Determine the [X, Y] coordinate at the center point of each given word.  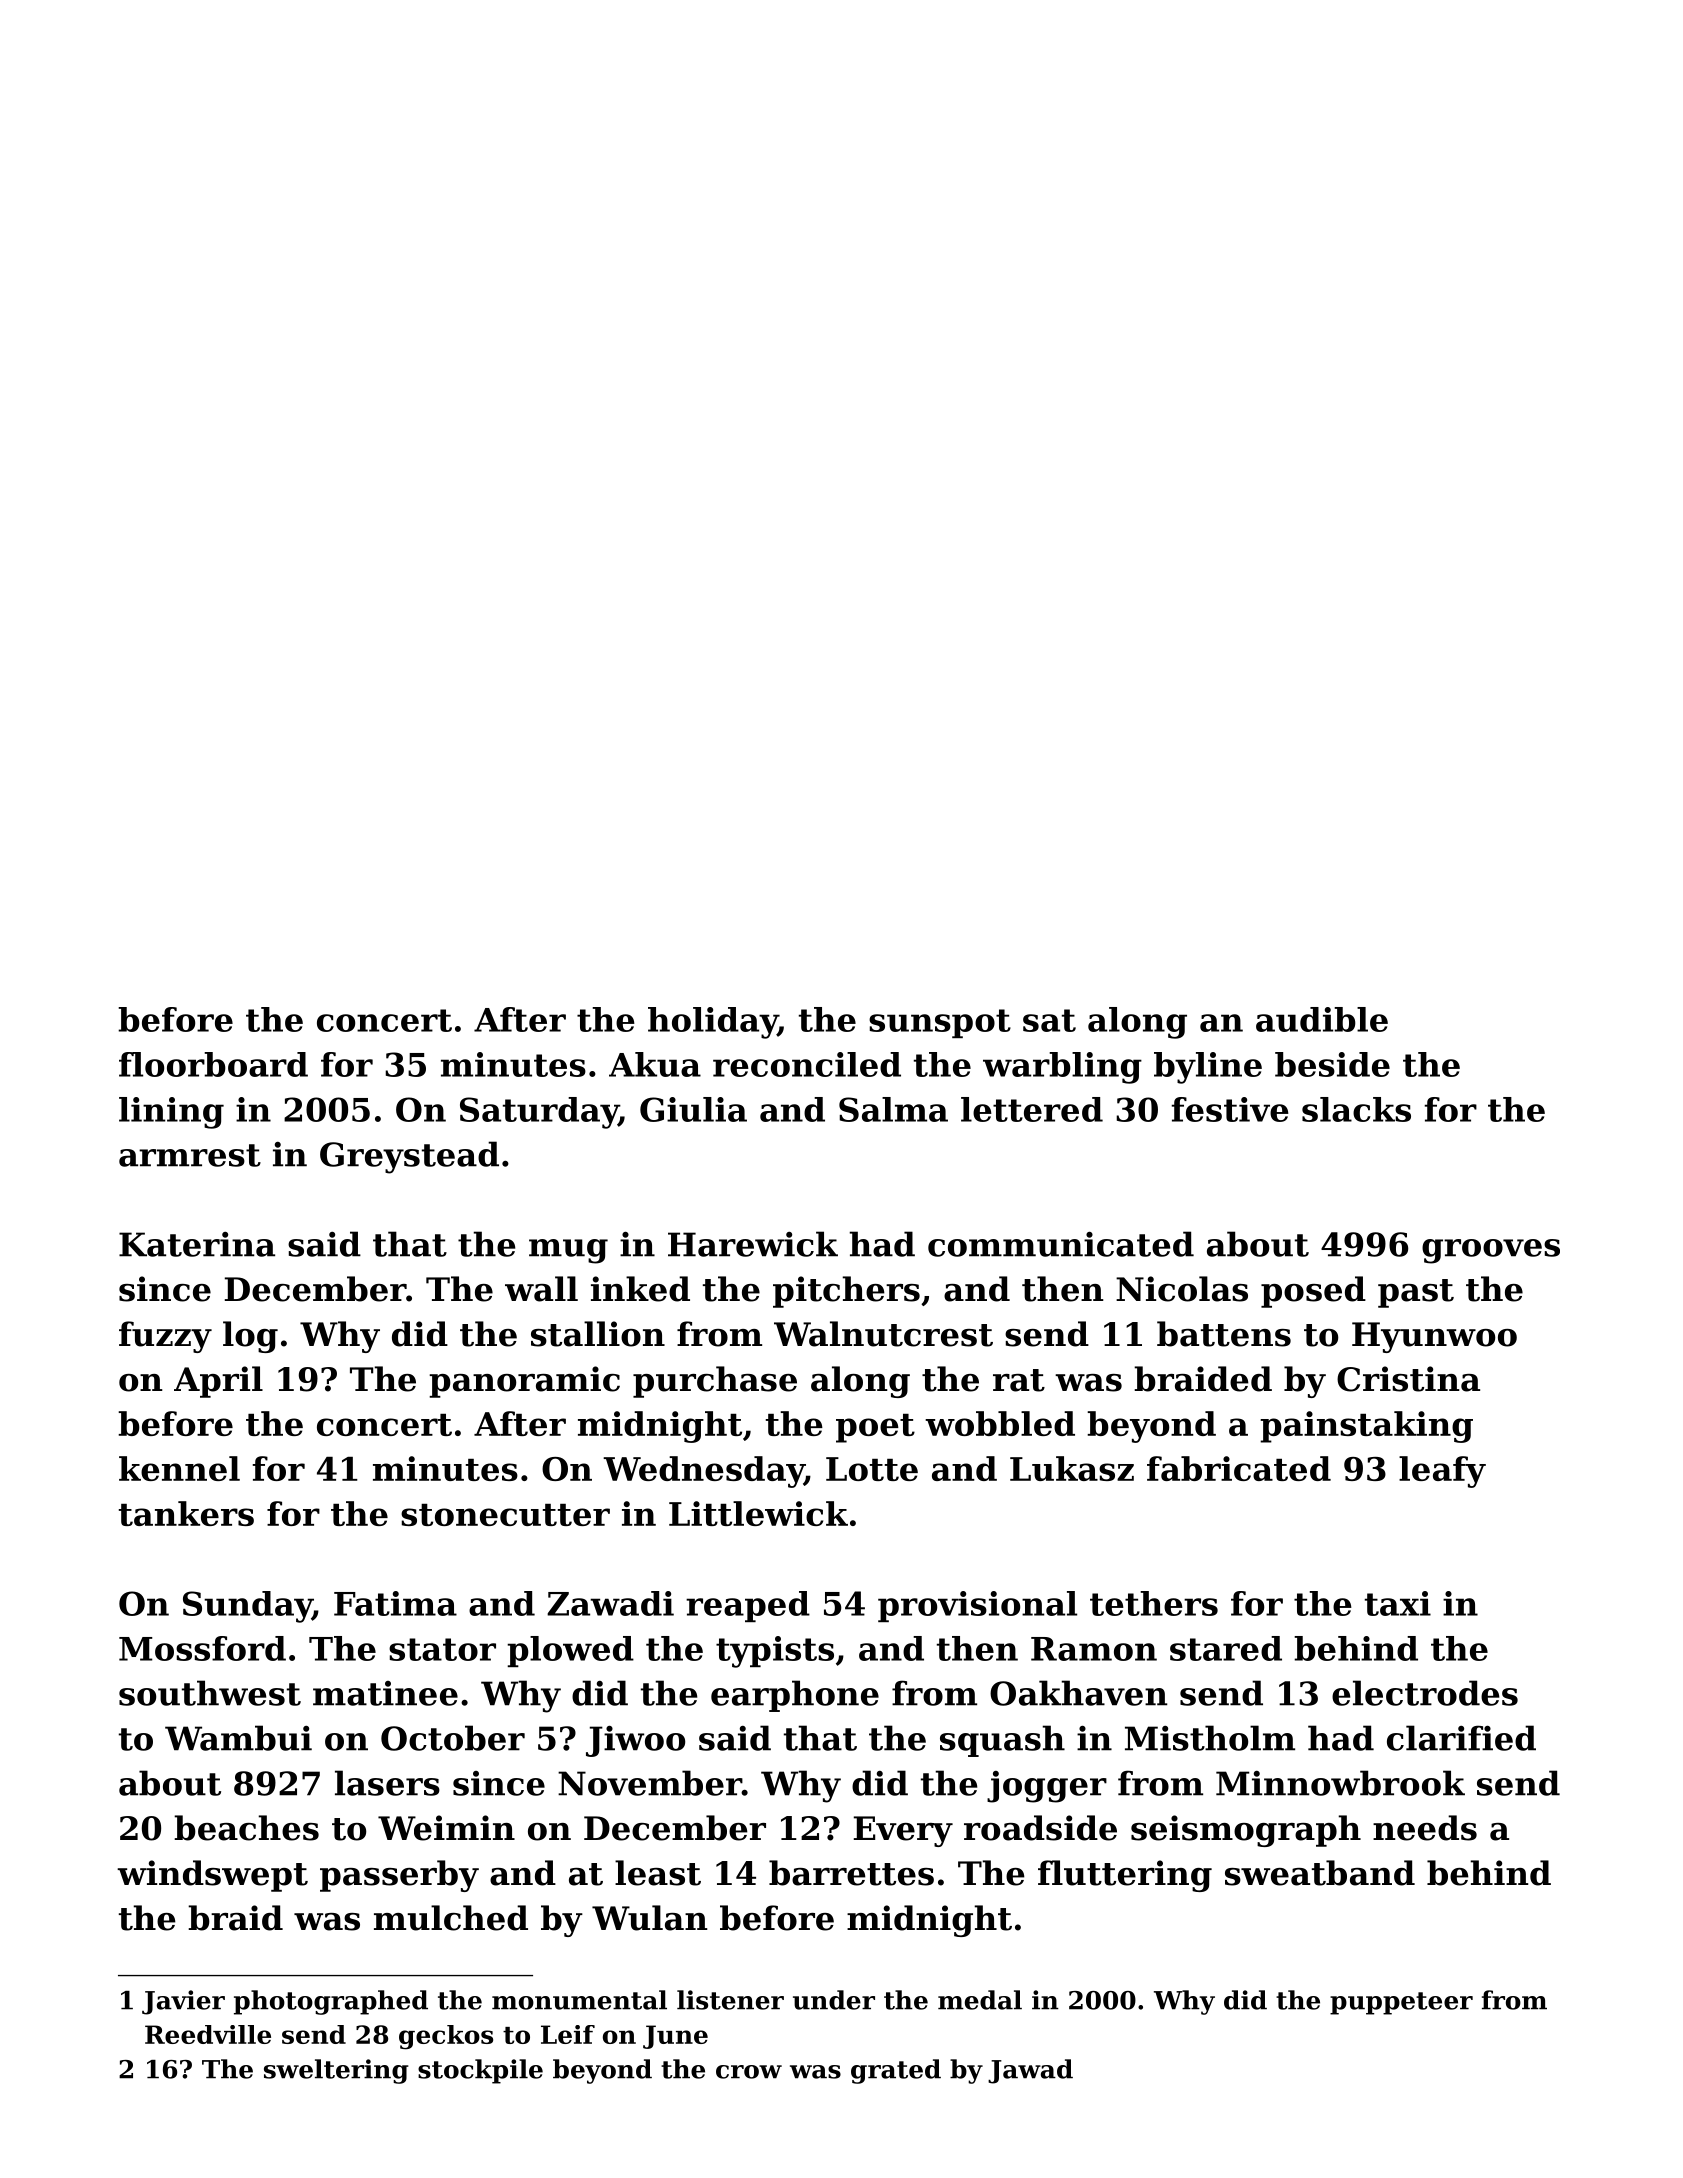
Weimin [446, 1828]
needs [1425, 1828]
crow [749, 2072]
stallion [598, 1334]
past [1416, 1293]
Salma [893, 1109]
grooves [1491, 1251]
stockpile [480, 2071]
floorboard [213, 1064]
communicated [1061, 1244]
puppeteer [1401, 2003]
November [650, 1783]
